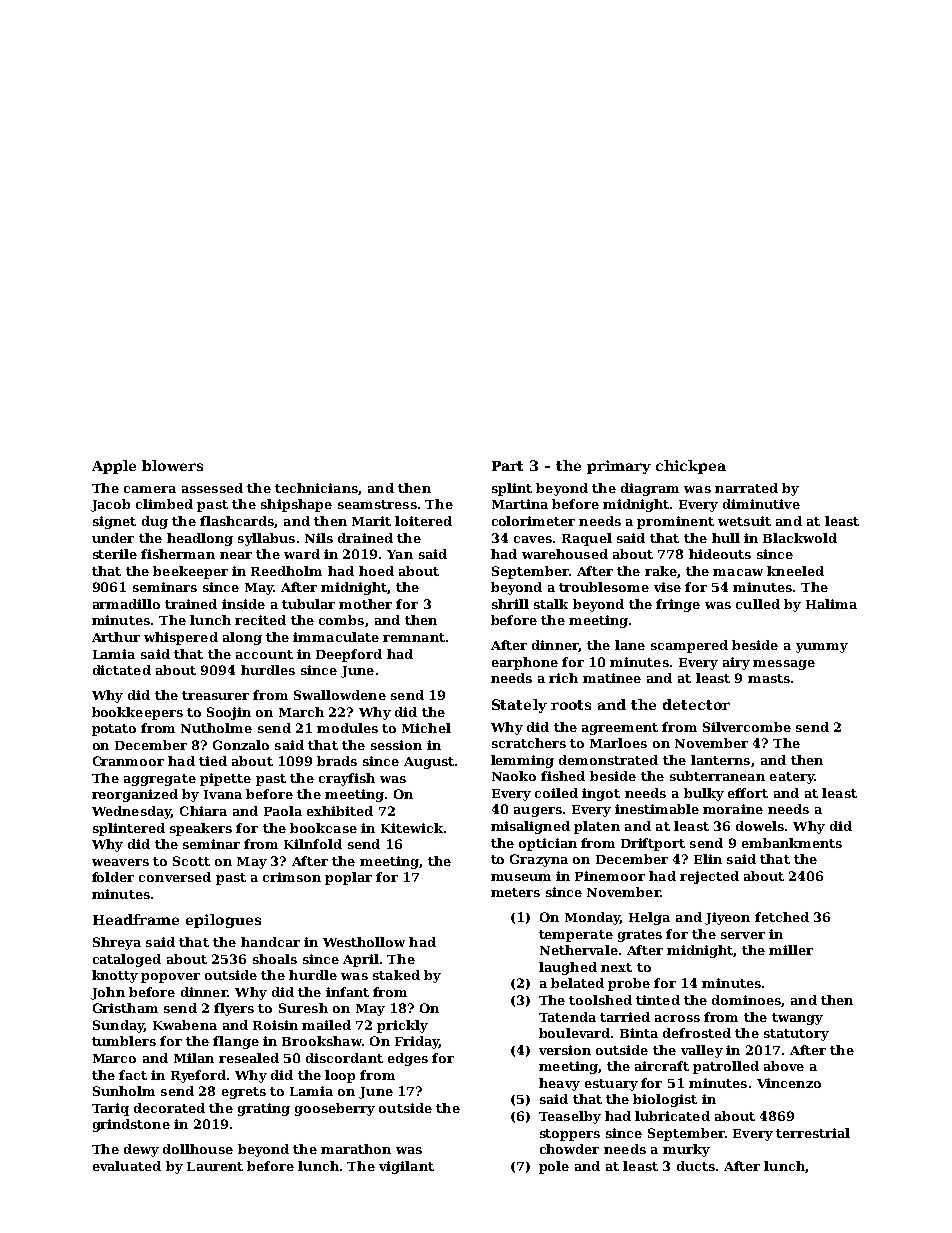  Describe the element at coordinates (114, 730) in the document. I see `potato` at that location.
